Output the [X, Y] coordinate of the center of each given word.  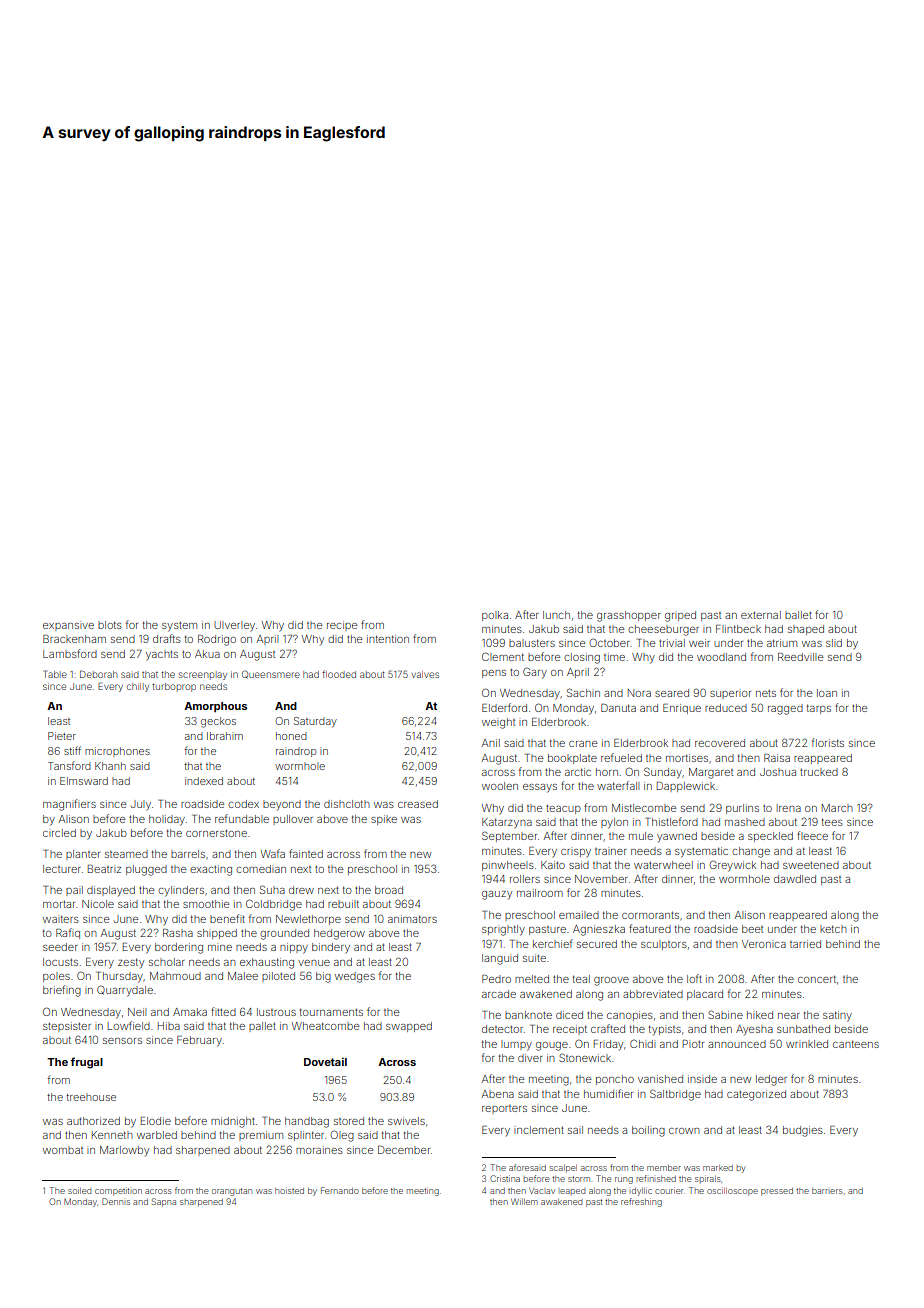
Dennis [116, 1201]
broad [389, 890]
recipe [342, 626]
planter [83, 855]
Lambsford [70, 653]
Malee [243, 976]
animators [412, 919]
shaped [806, 630]
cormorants [650, 915]
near [789, 1016]
